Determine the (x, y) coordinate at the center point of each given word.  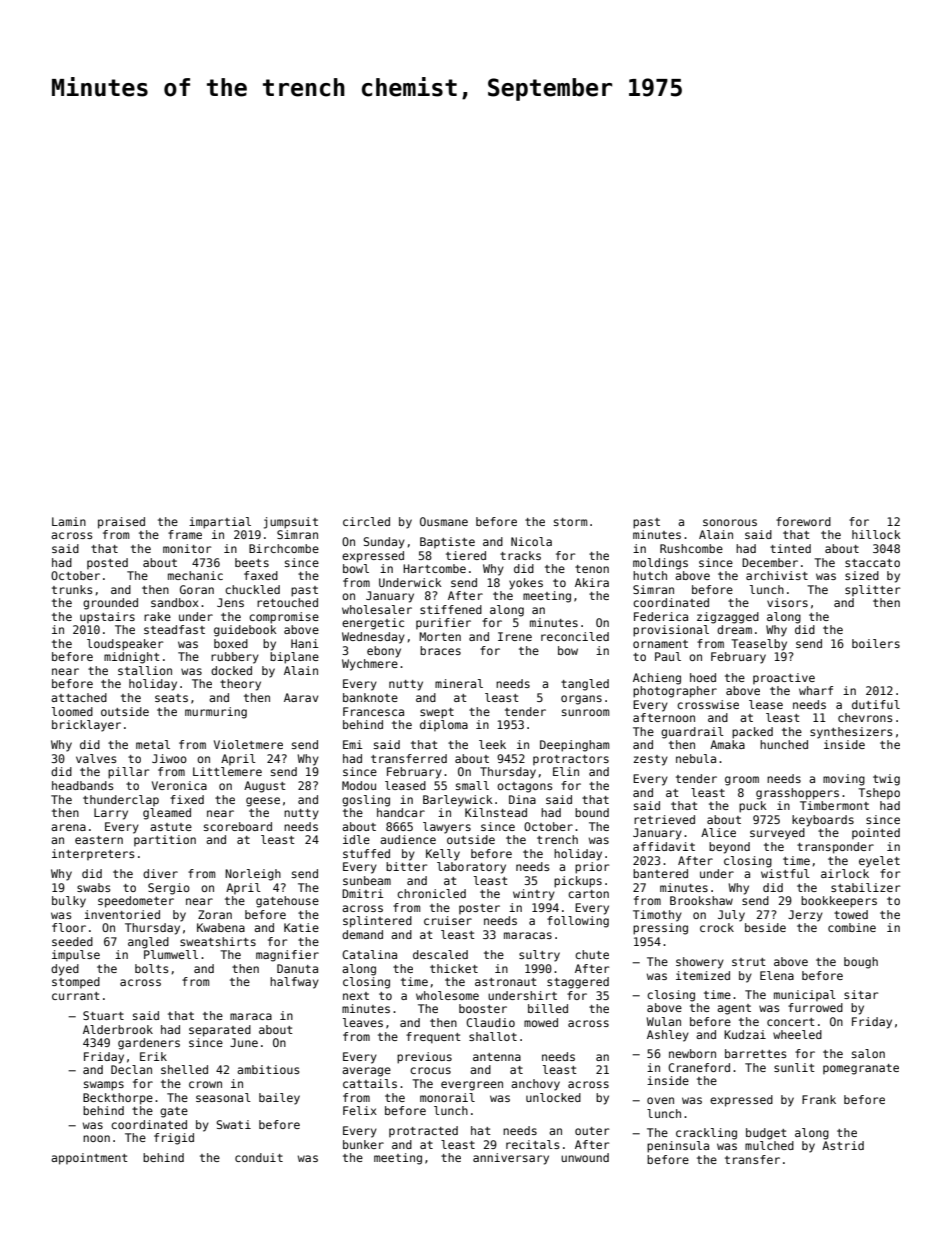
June (244, 1042)
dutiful (876, 704)
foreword (803, 521)
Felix (360, 1110)
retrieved (664, 819)
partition (165, 840)
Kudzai (745, 1034)
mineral (459, 683)
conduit (259, 1157)
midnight (132, 658)
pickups (578, 882)
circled (366, 521)
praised (121, 523)
